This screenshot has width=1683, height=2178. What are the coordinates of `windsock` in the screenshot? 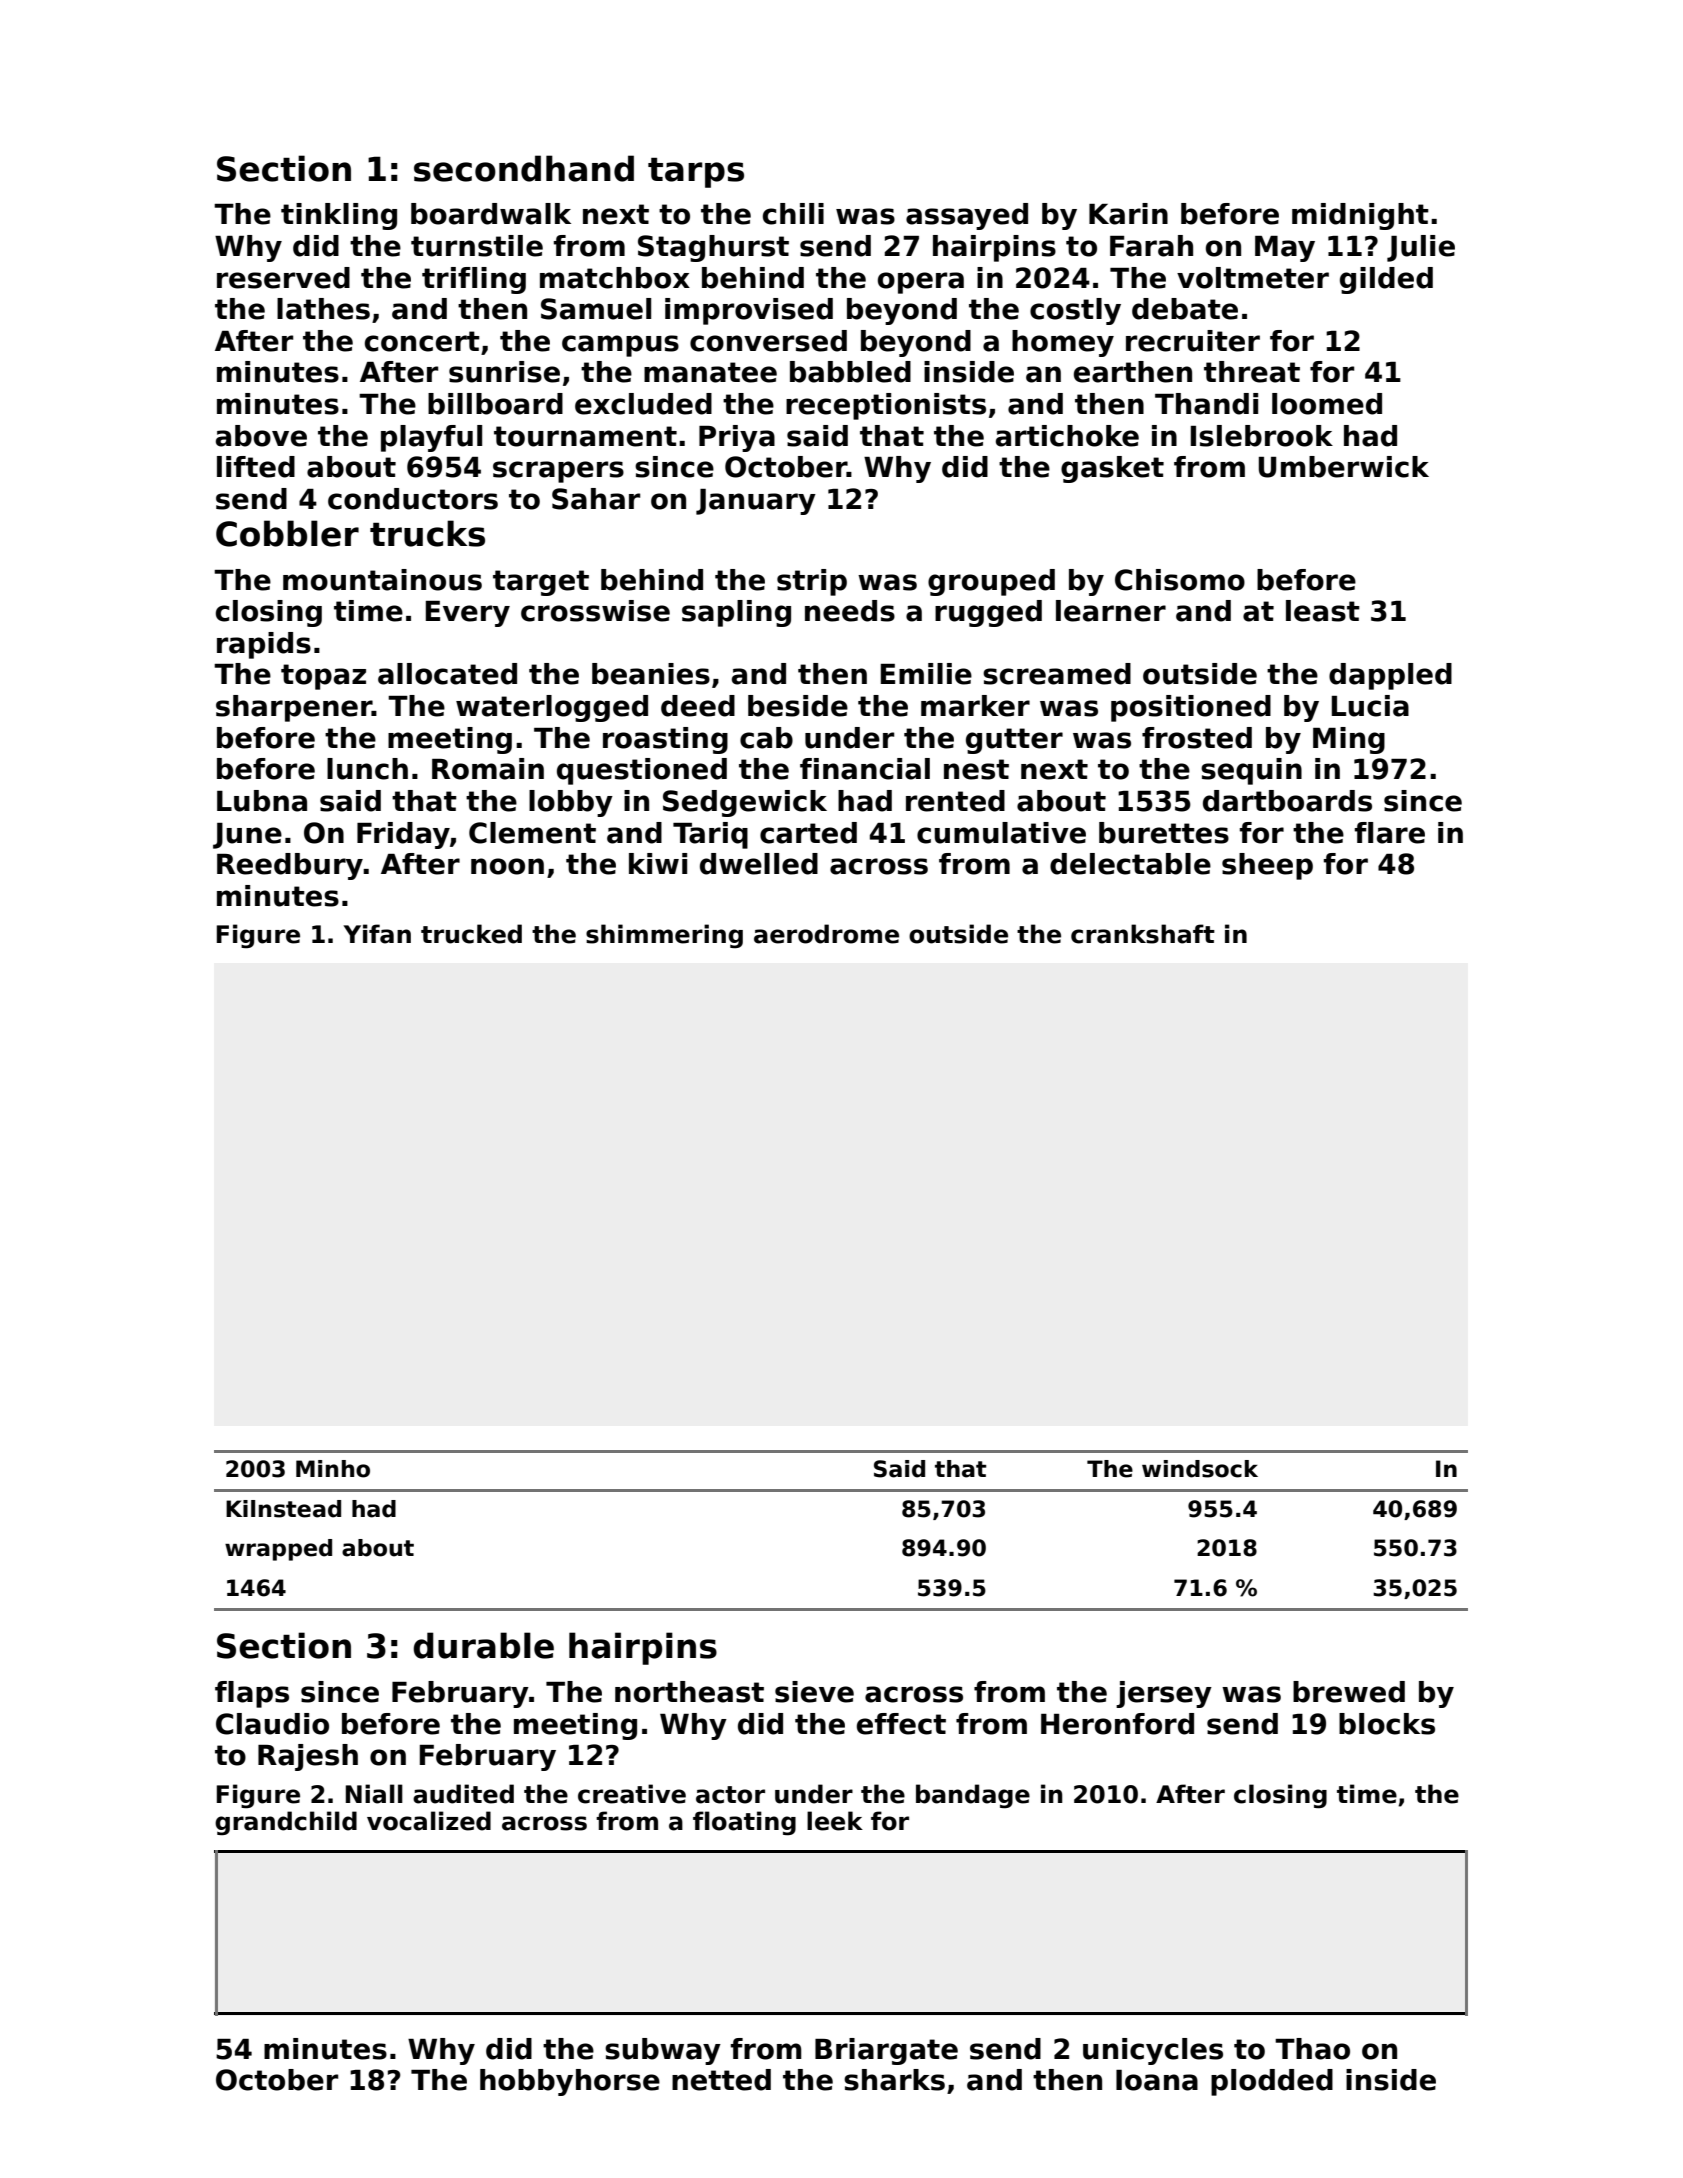 It's located at (1200, 1469).
